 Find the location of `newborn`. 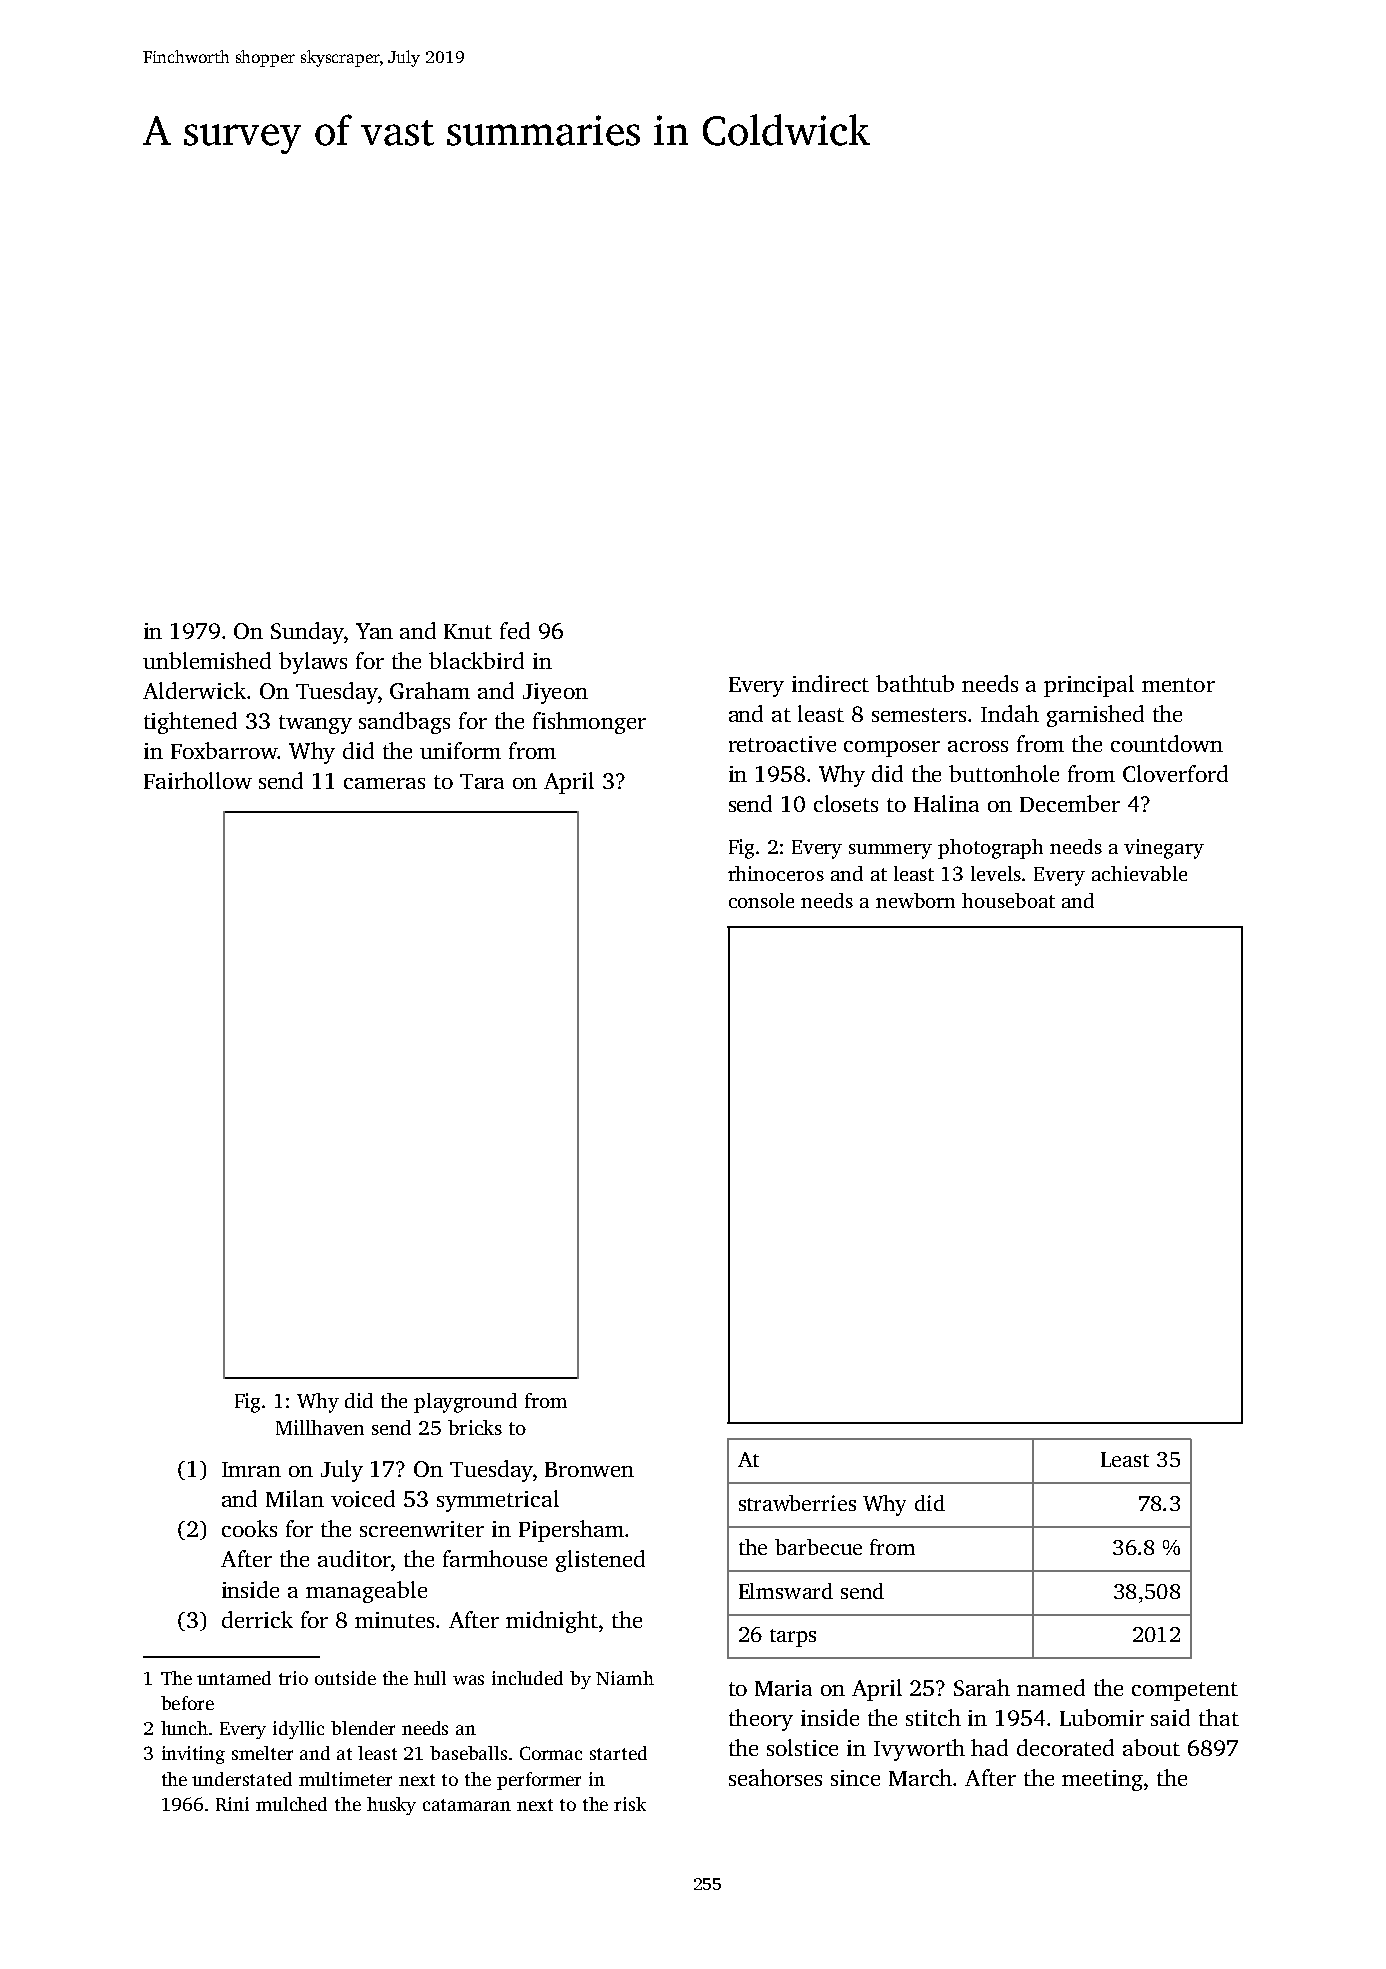

newborn is located at coordinates (915, 900).
